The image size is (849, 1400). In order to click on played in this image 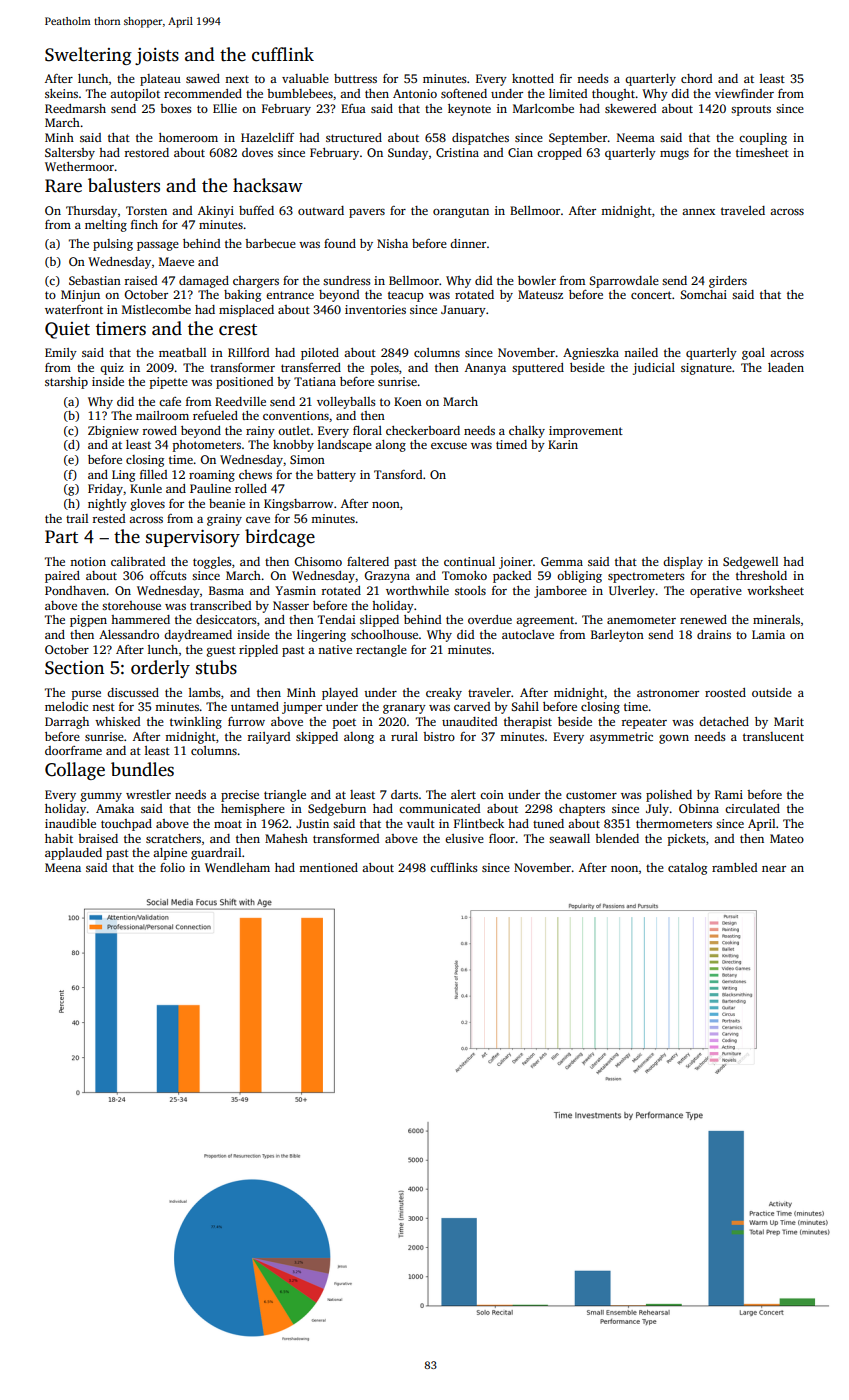, I will do `click(340, 694)`.
